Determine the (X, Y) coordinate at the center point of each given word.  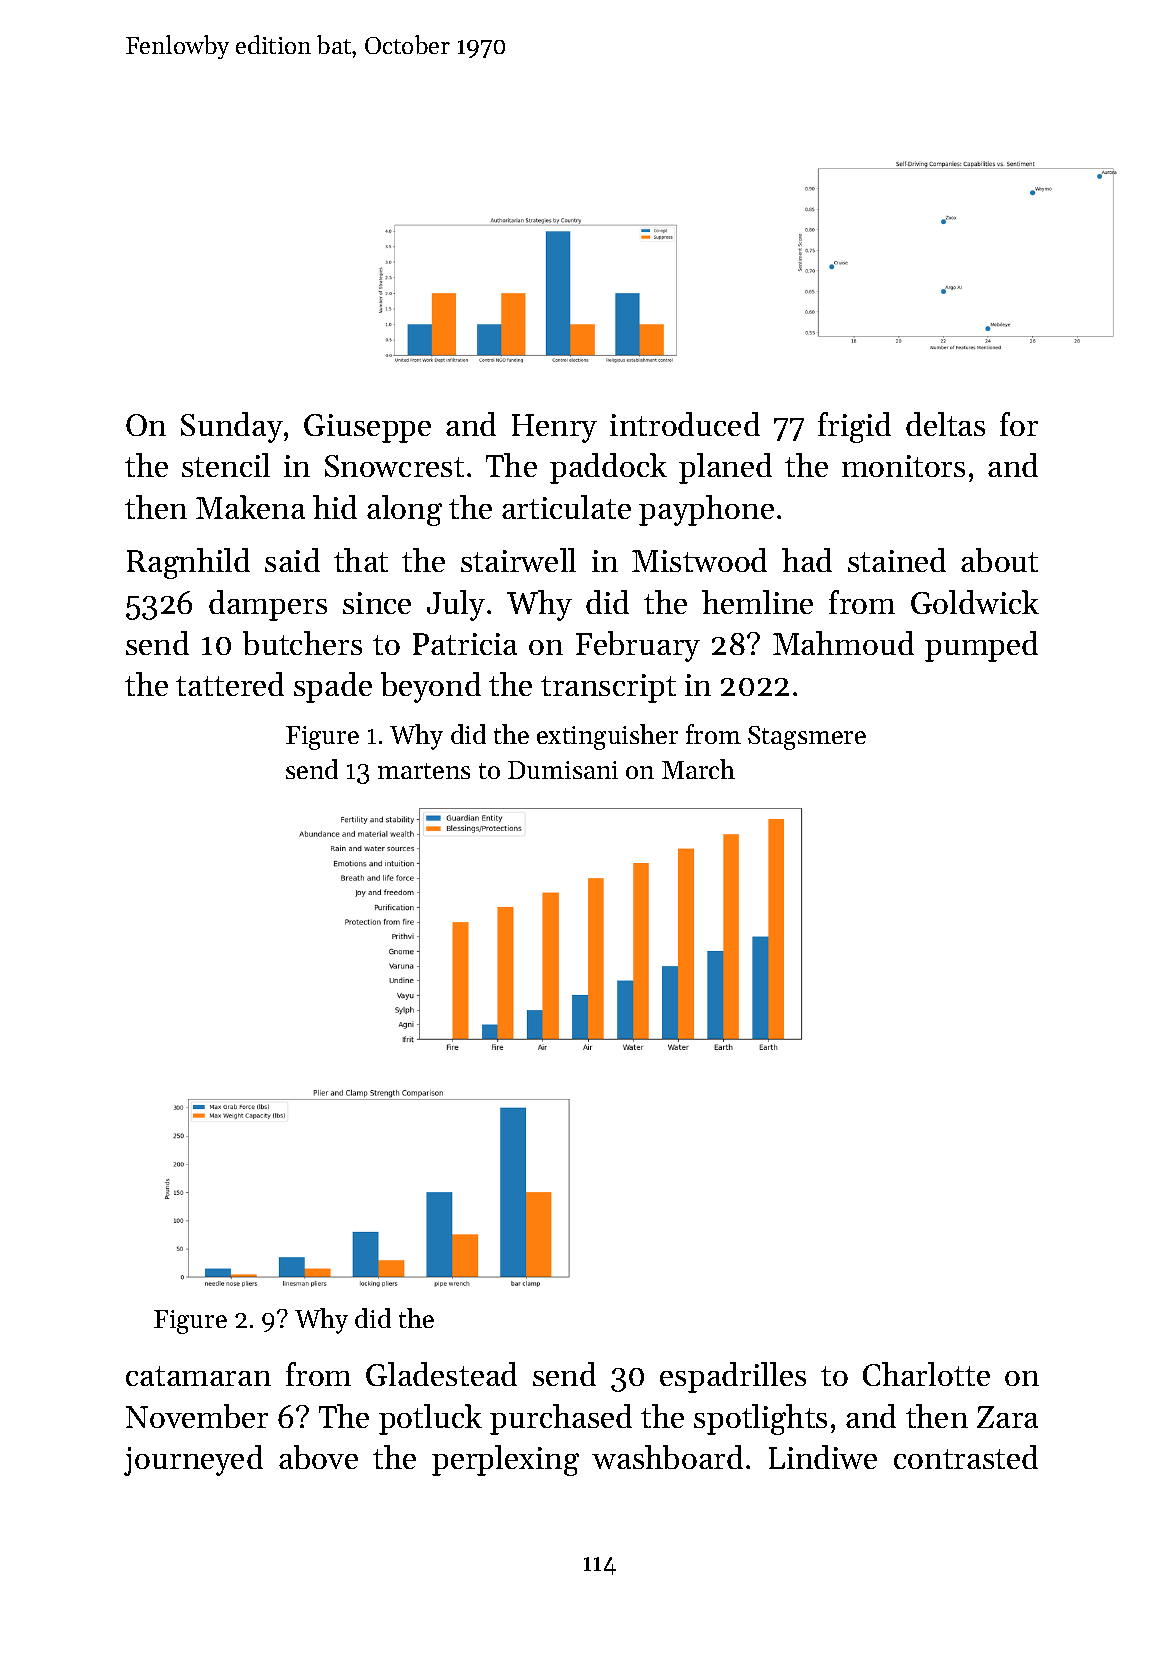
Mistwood (699, 560)
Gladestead (441, 1374)
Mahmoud (843, 643)
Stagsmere (807, 738)
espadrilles (733, 1377)
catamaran (198, 1376)
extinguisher (607, 737)
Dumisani (563, 770)
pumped (981, 646)
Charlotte (926, 1374)
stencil (226, 465)
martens (424, 771)
